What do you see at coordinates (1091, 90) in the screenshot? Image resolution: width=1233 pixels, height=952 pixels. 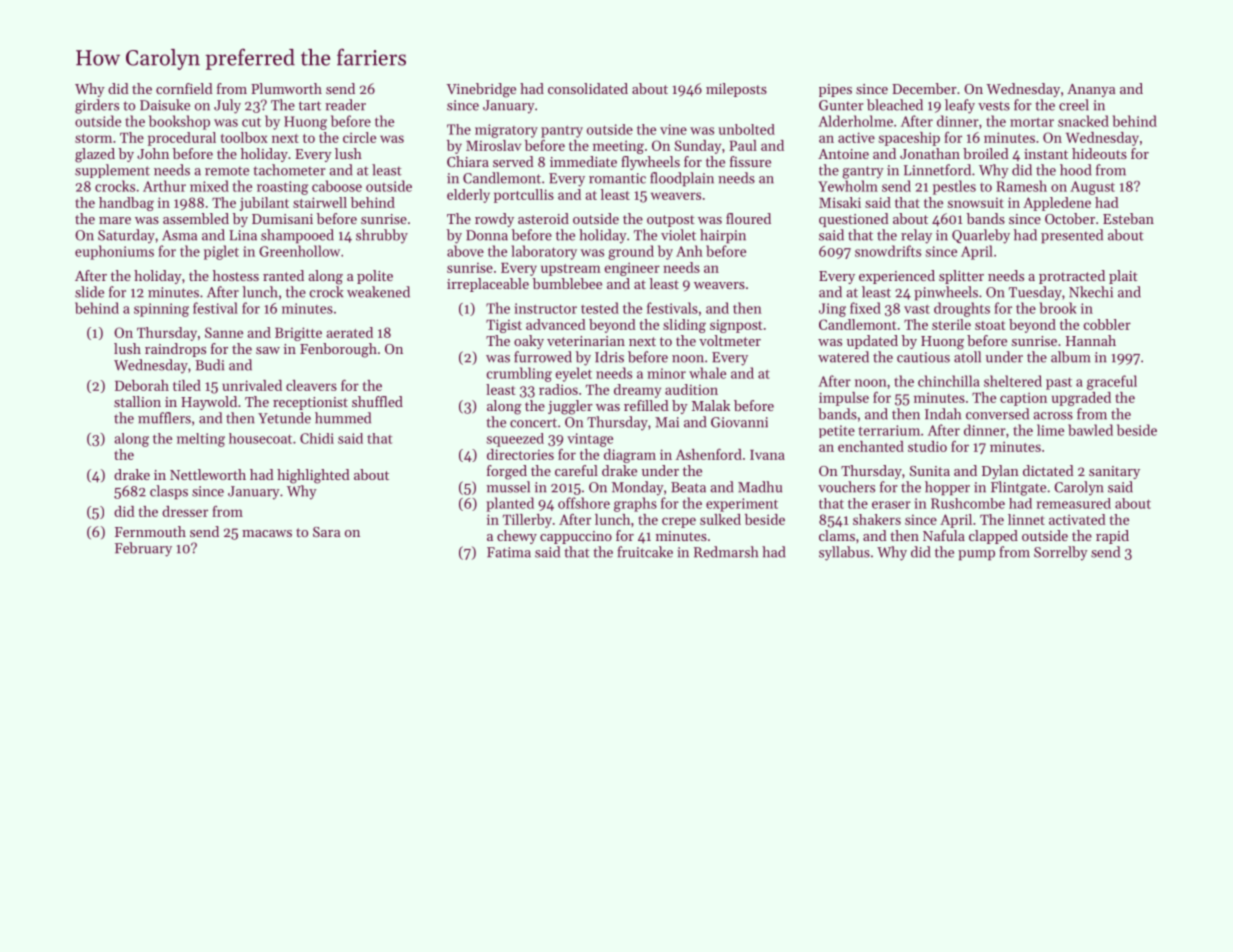 I see `Ananya` at bounding box center [1091, 90].
